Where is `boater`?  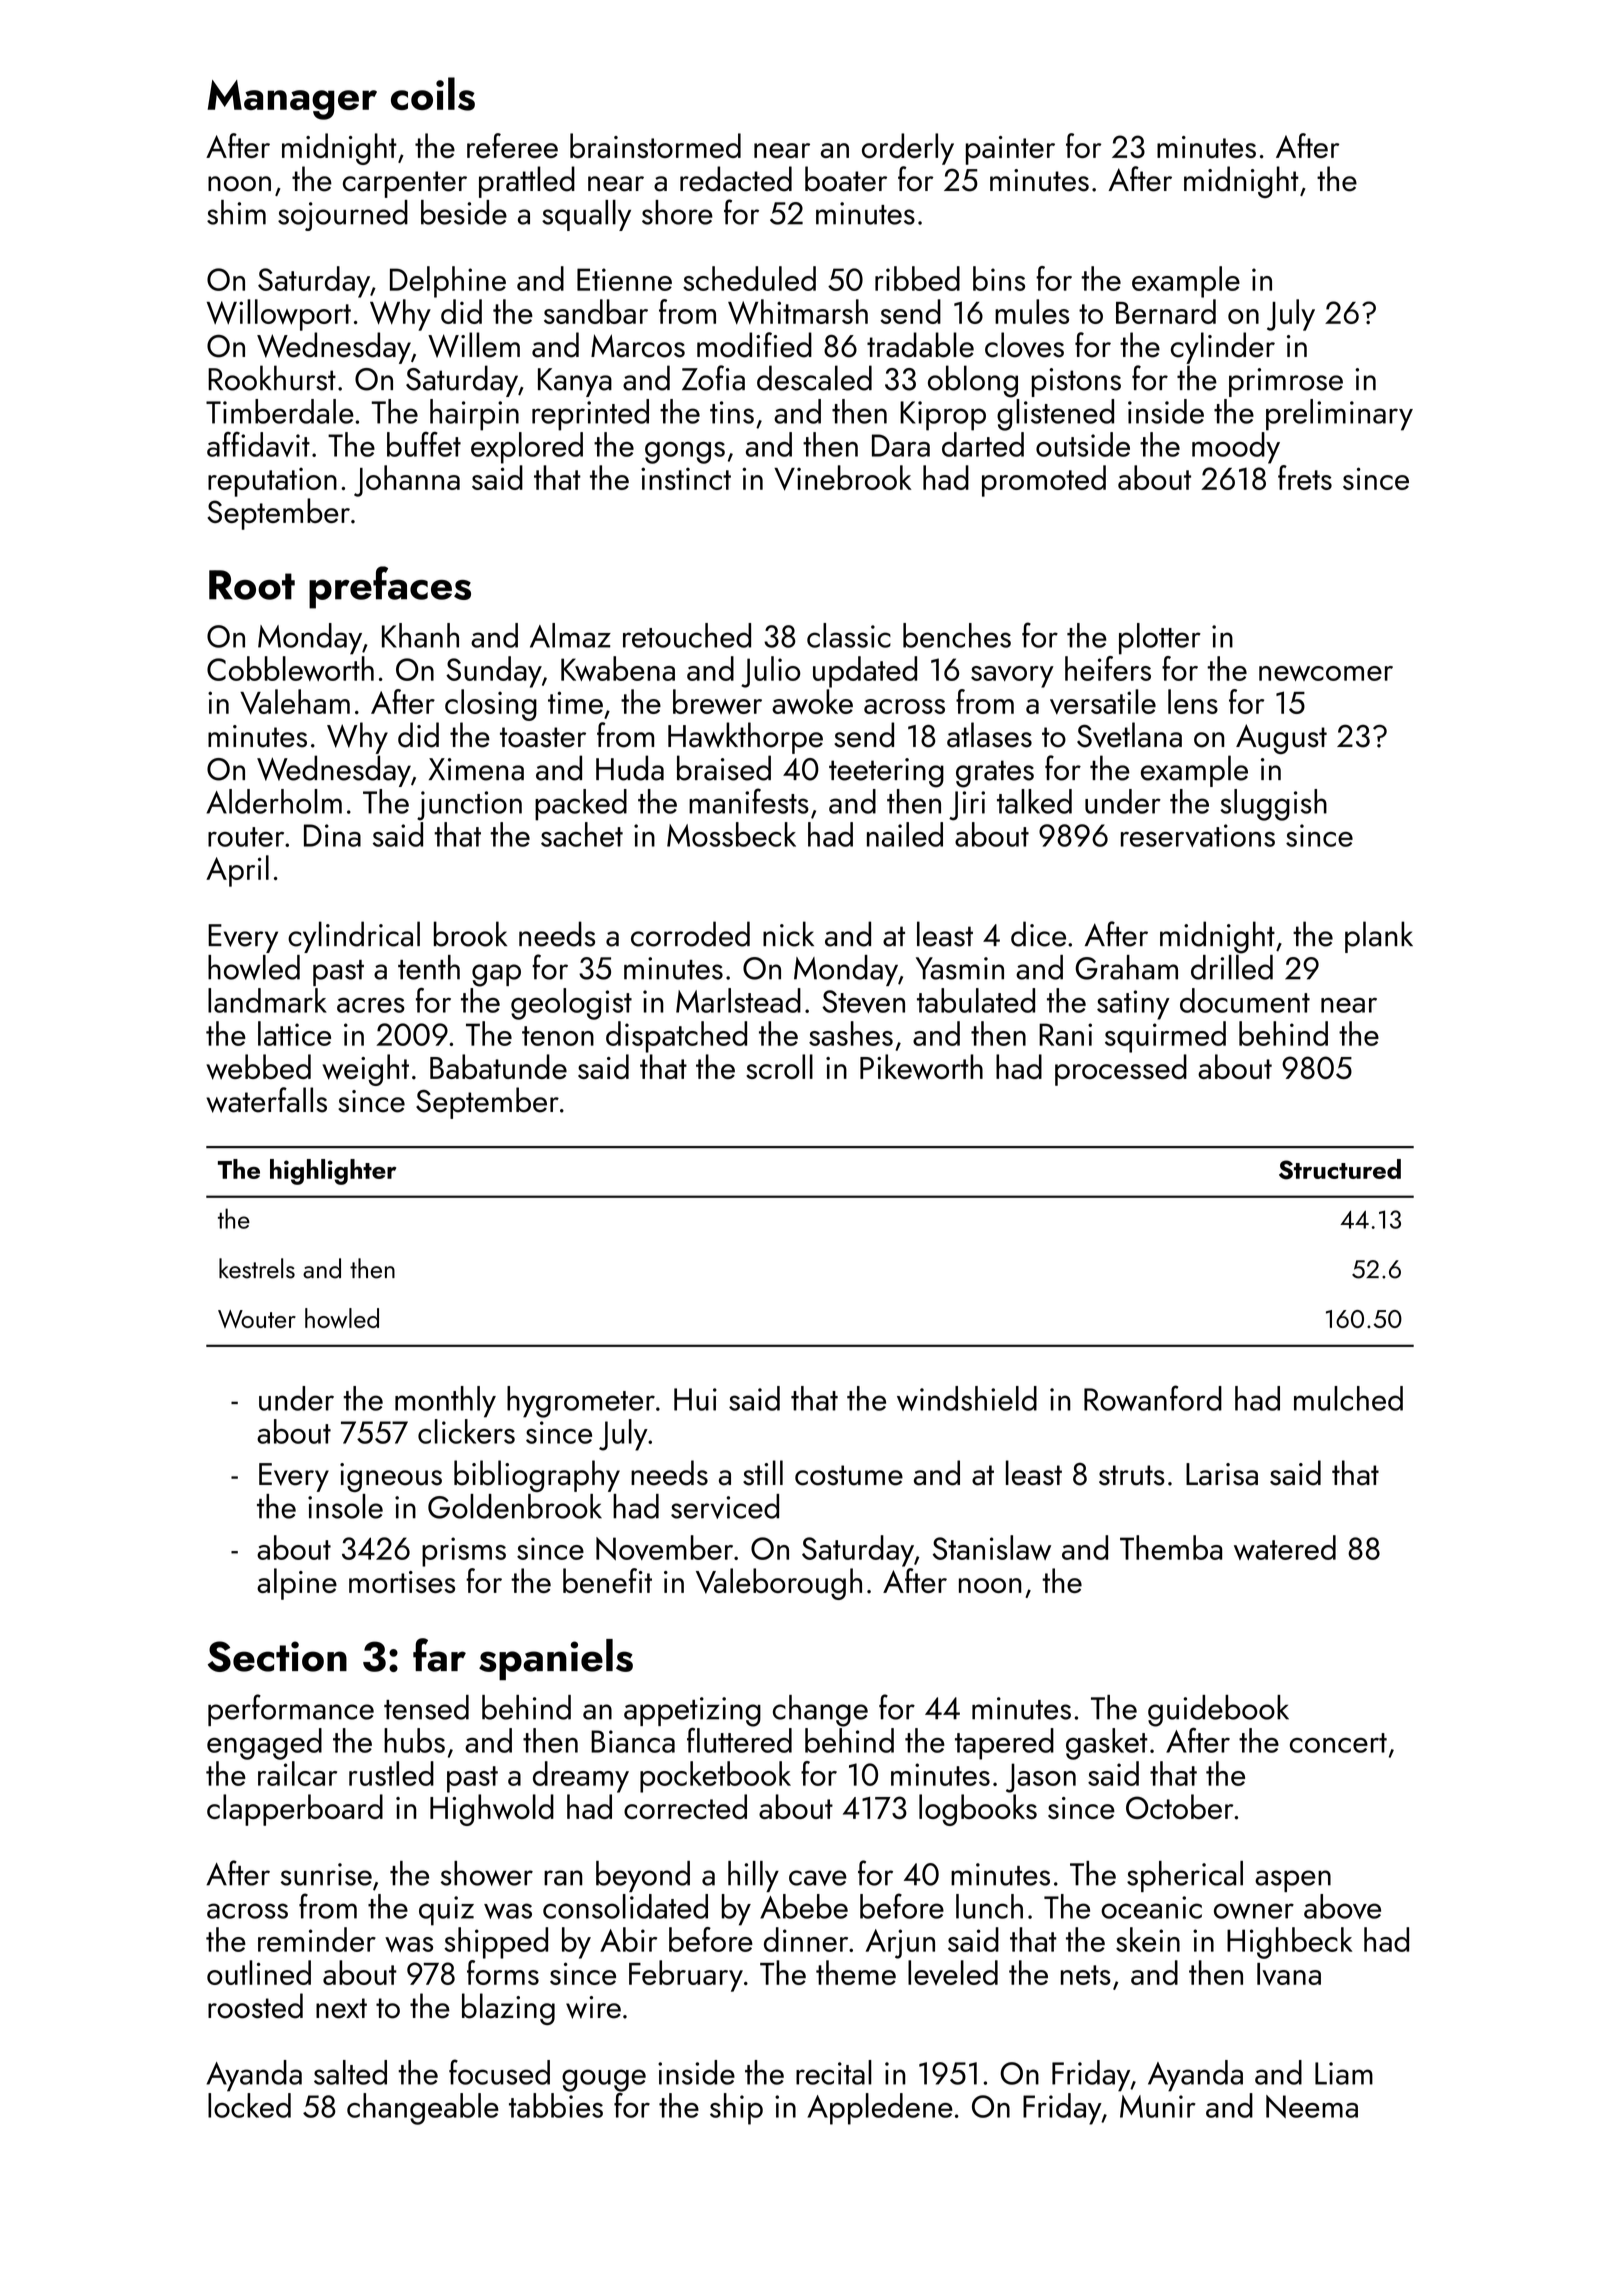 boater is located at coordinates (846, 179).
